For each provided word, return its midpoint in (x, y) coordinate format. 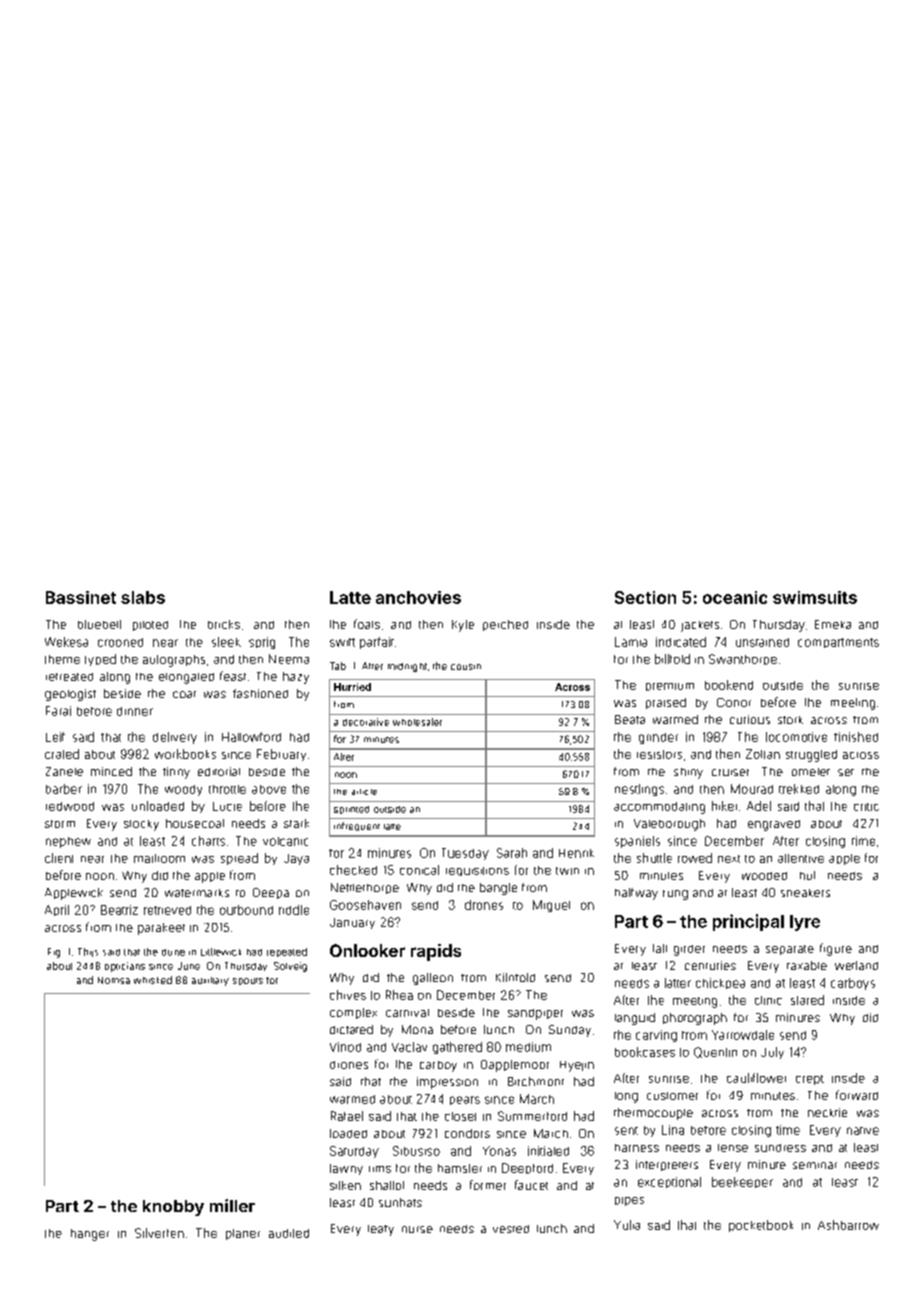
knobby (173, 1208)
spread (239, 859)
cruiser (730, 772)
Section (645, 597)
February (281, 755)
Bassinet (81, 597)
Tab (338, 666)
